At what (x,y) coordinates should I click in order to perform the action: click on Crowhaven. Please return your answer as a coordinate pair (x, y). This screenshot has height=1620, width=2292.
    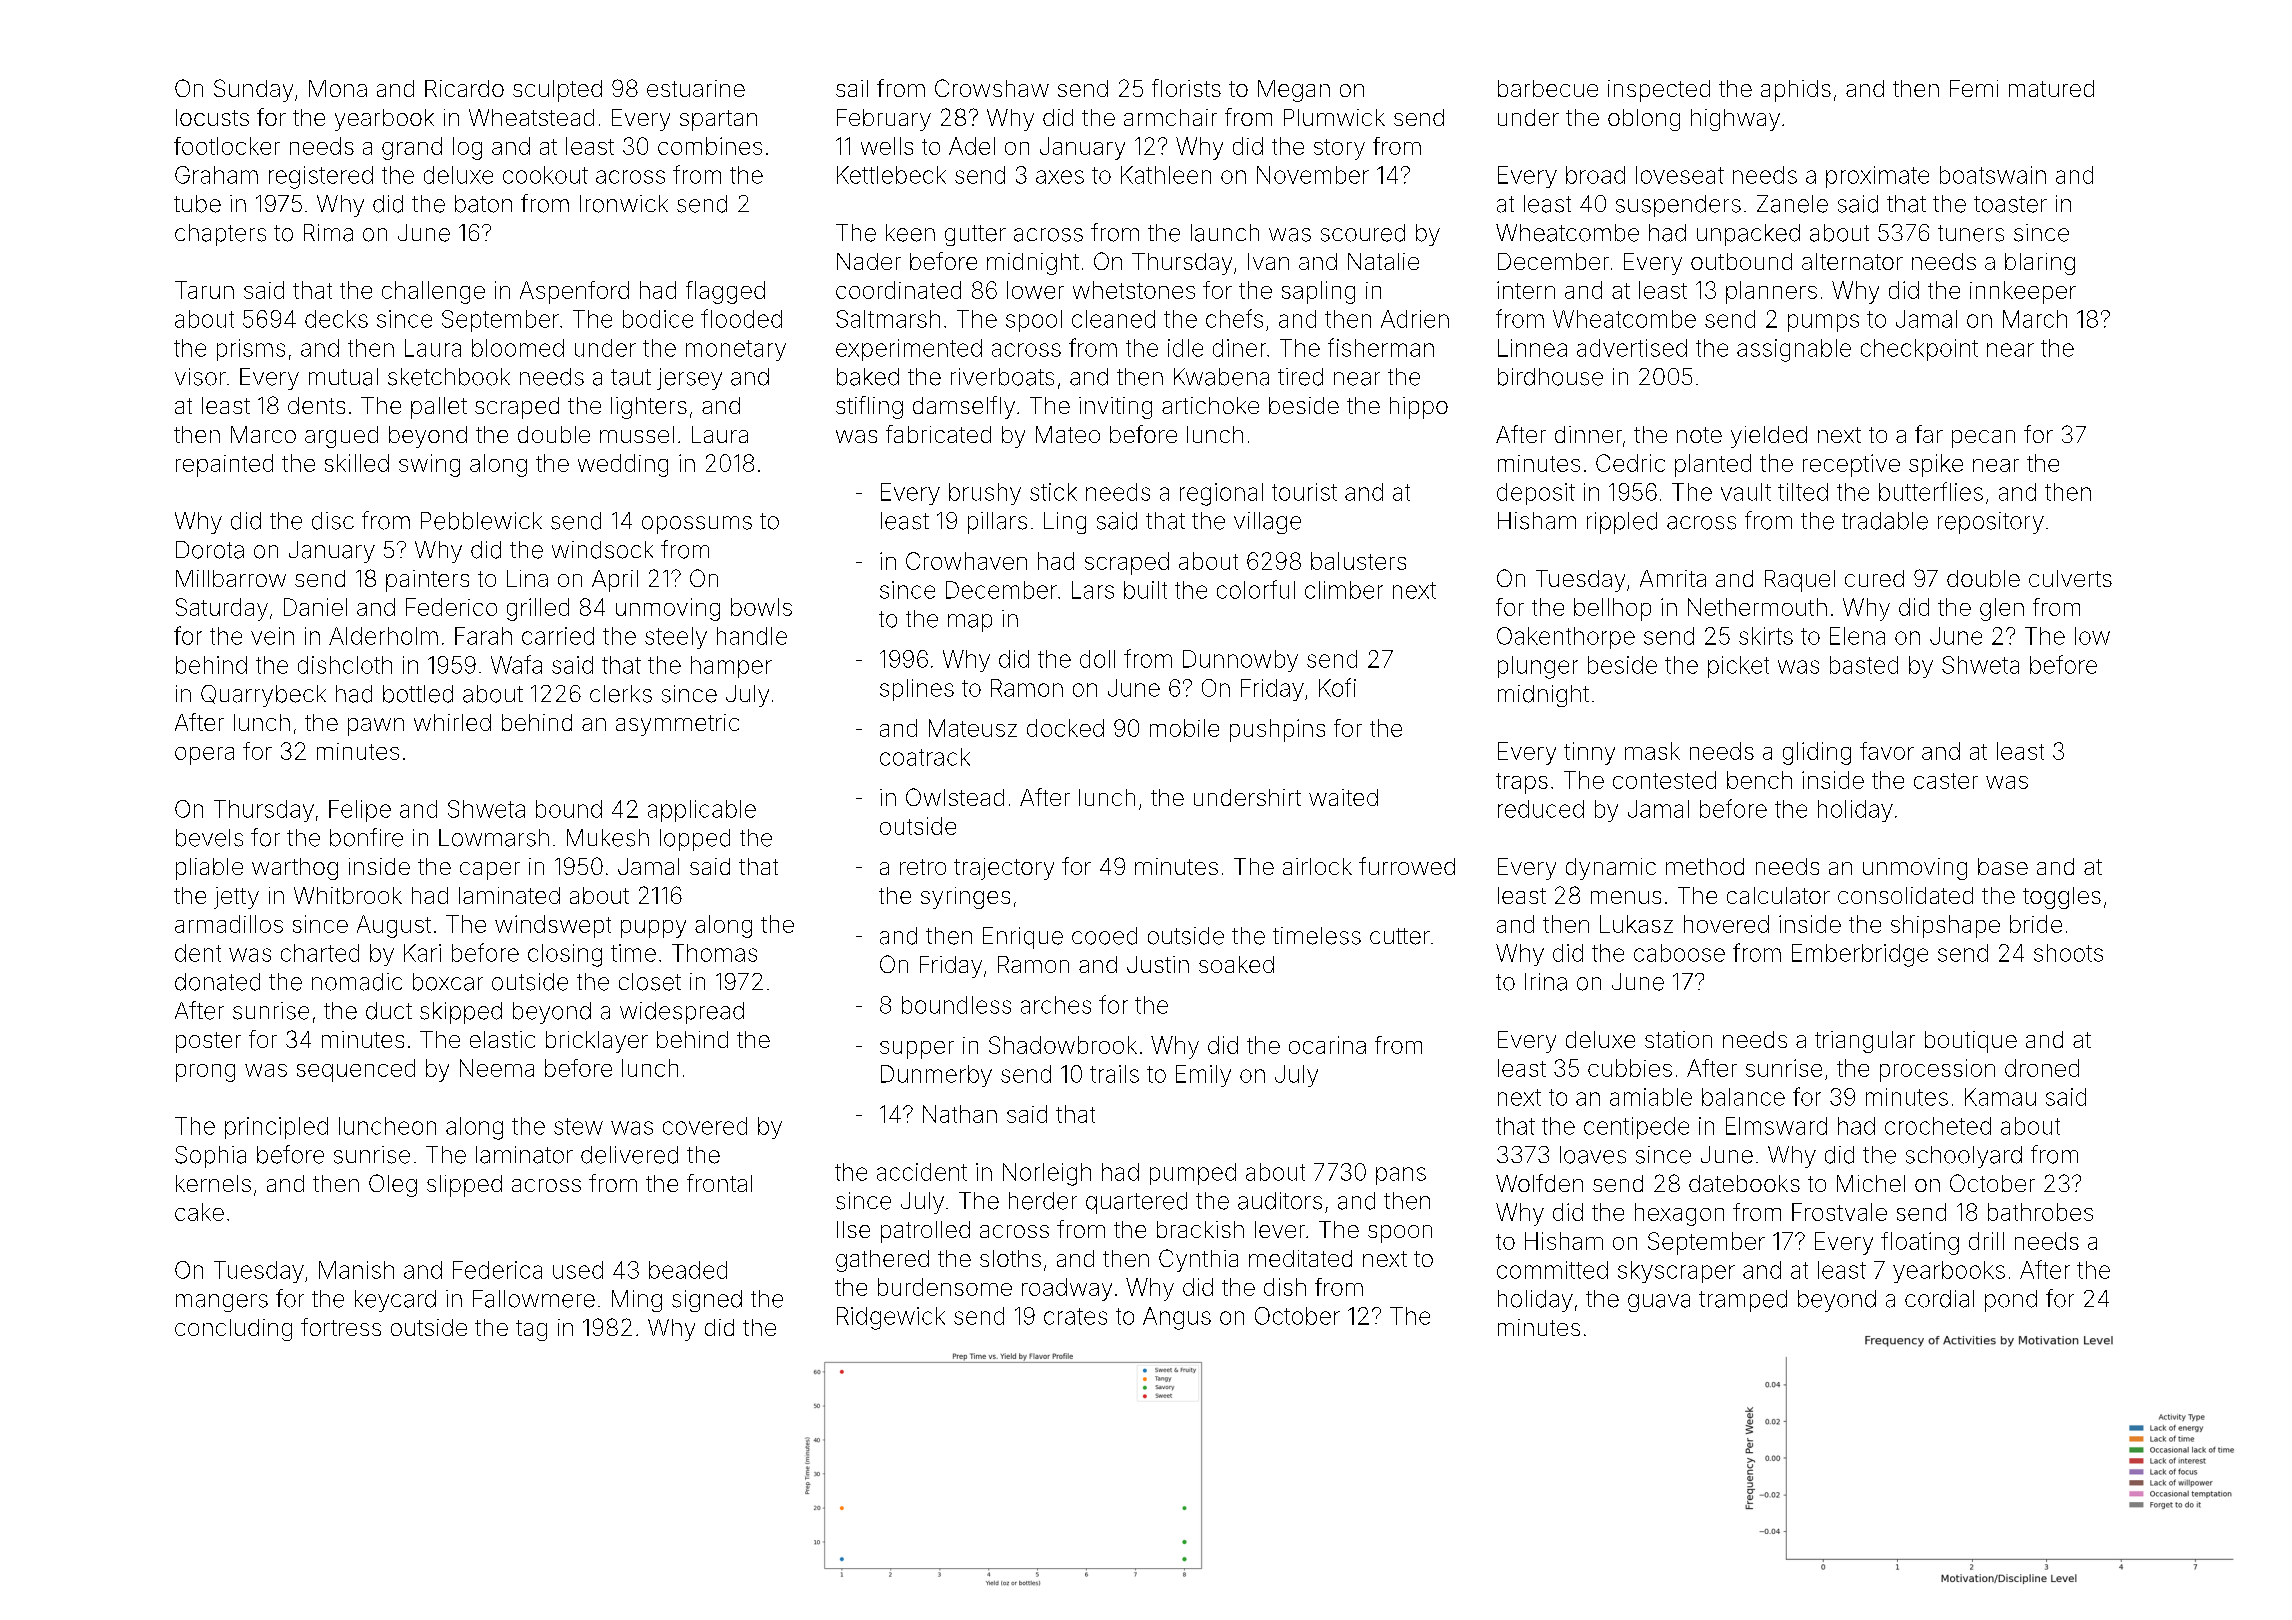
    Looking at the image, I should click on (966, 561).
